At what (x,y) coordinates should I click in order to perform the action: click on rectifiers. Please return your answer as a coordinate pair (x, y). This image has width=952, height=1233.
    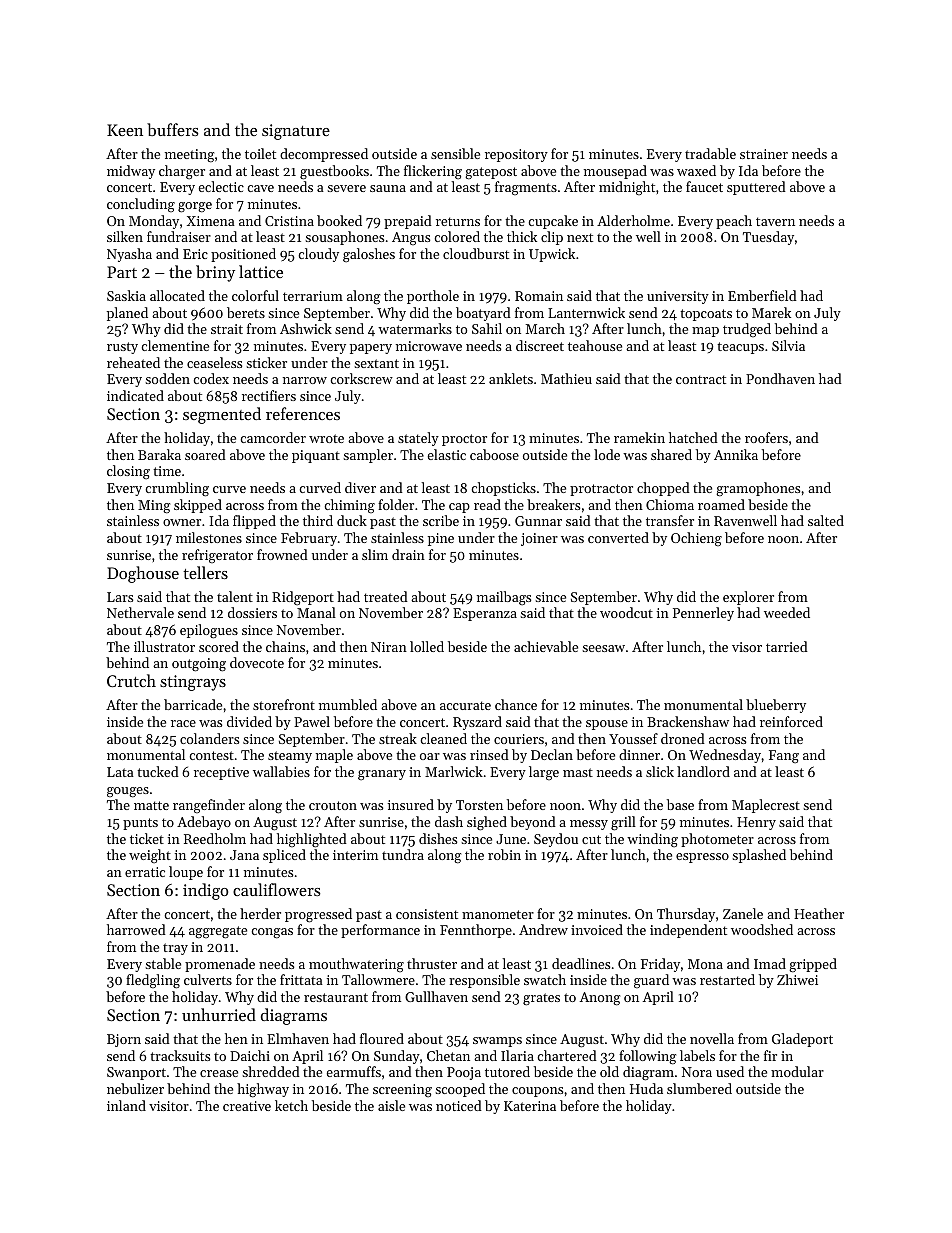
    Looking at the image, I should click on (269, 395).
